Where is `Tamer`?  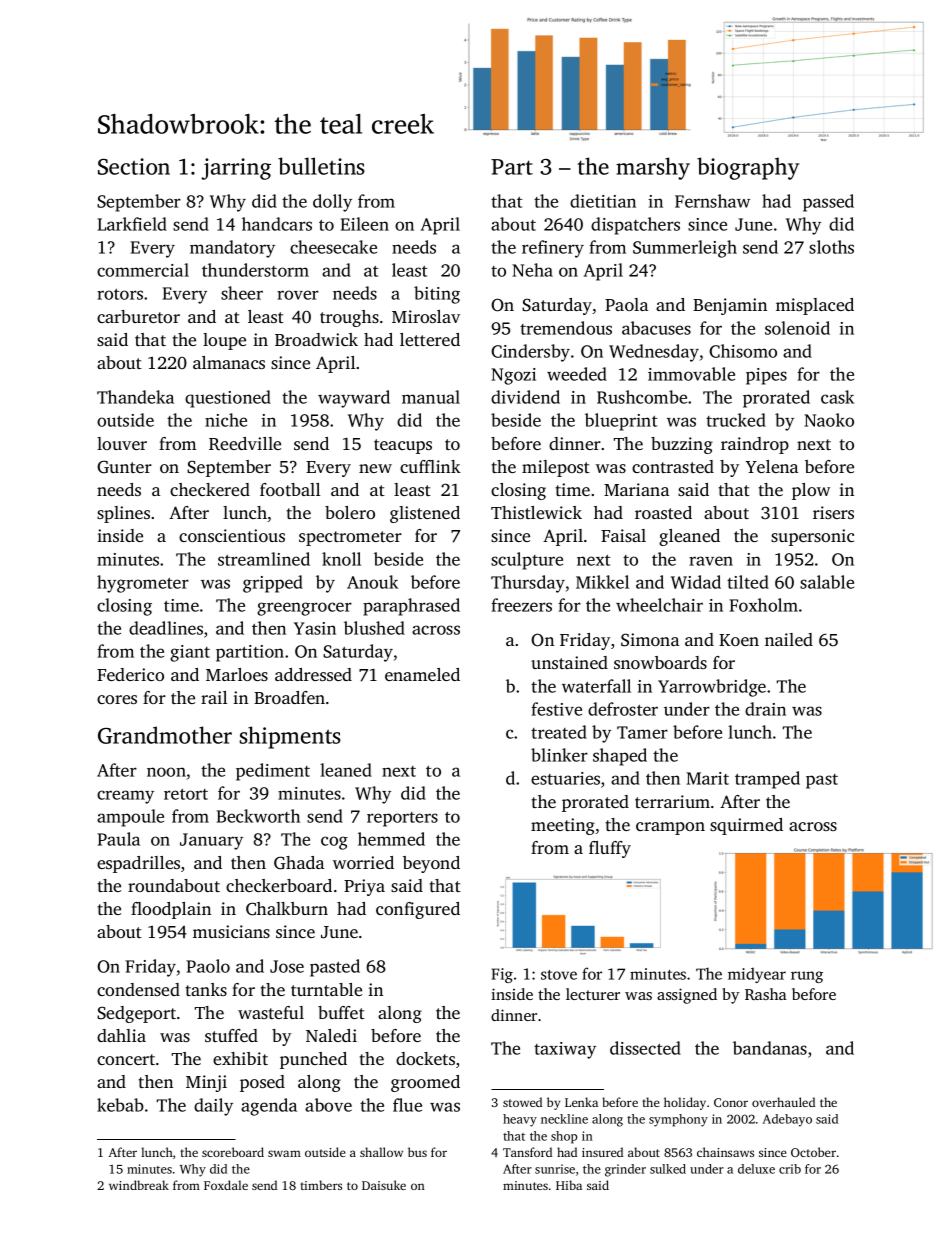 Tamer is located at coordinates (642, 732).
